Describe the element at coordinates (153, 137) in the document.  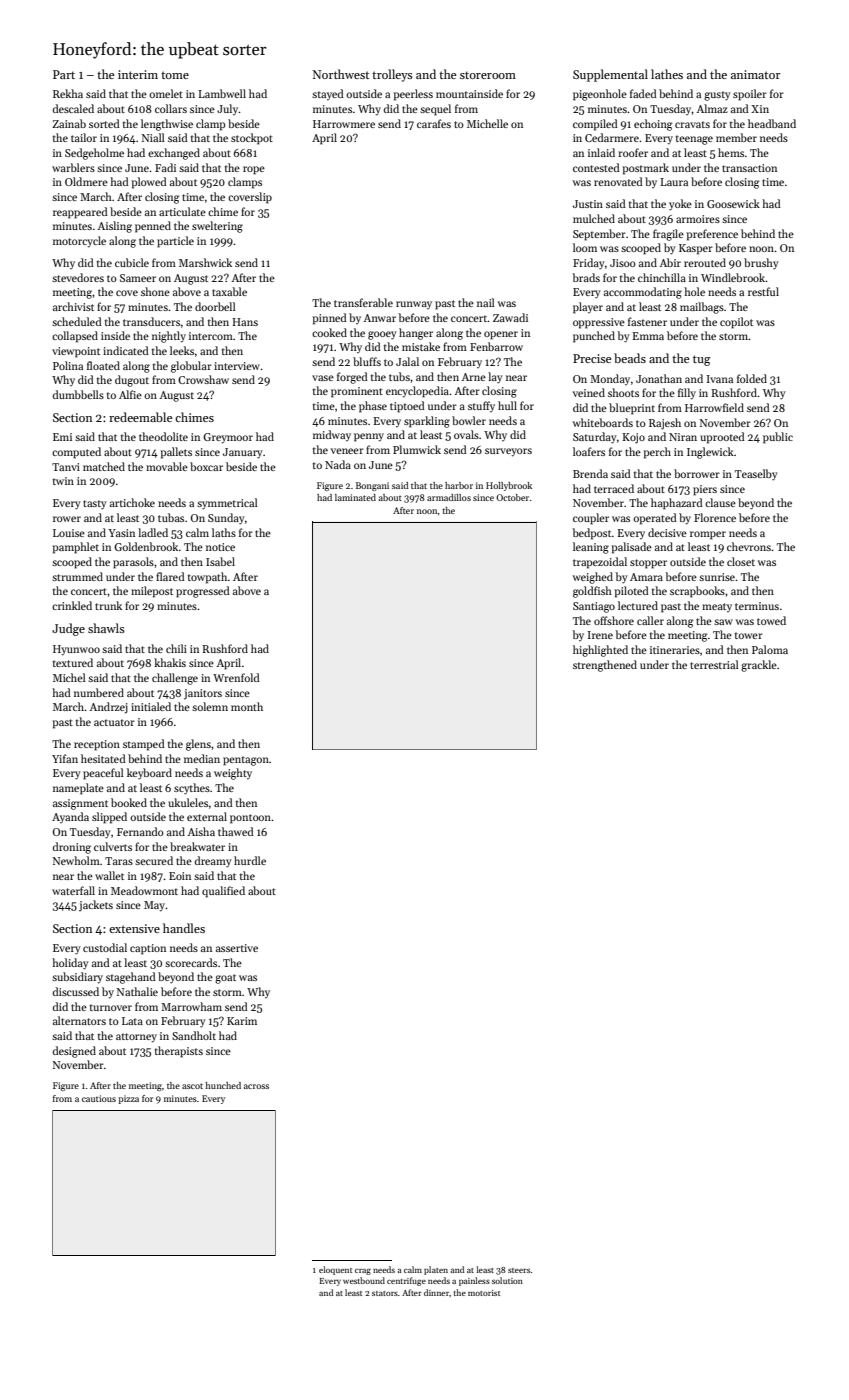
I see `Niall` at that location.
